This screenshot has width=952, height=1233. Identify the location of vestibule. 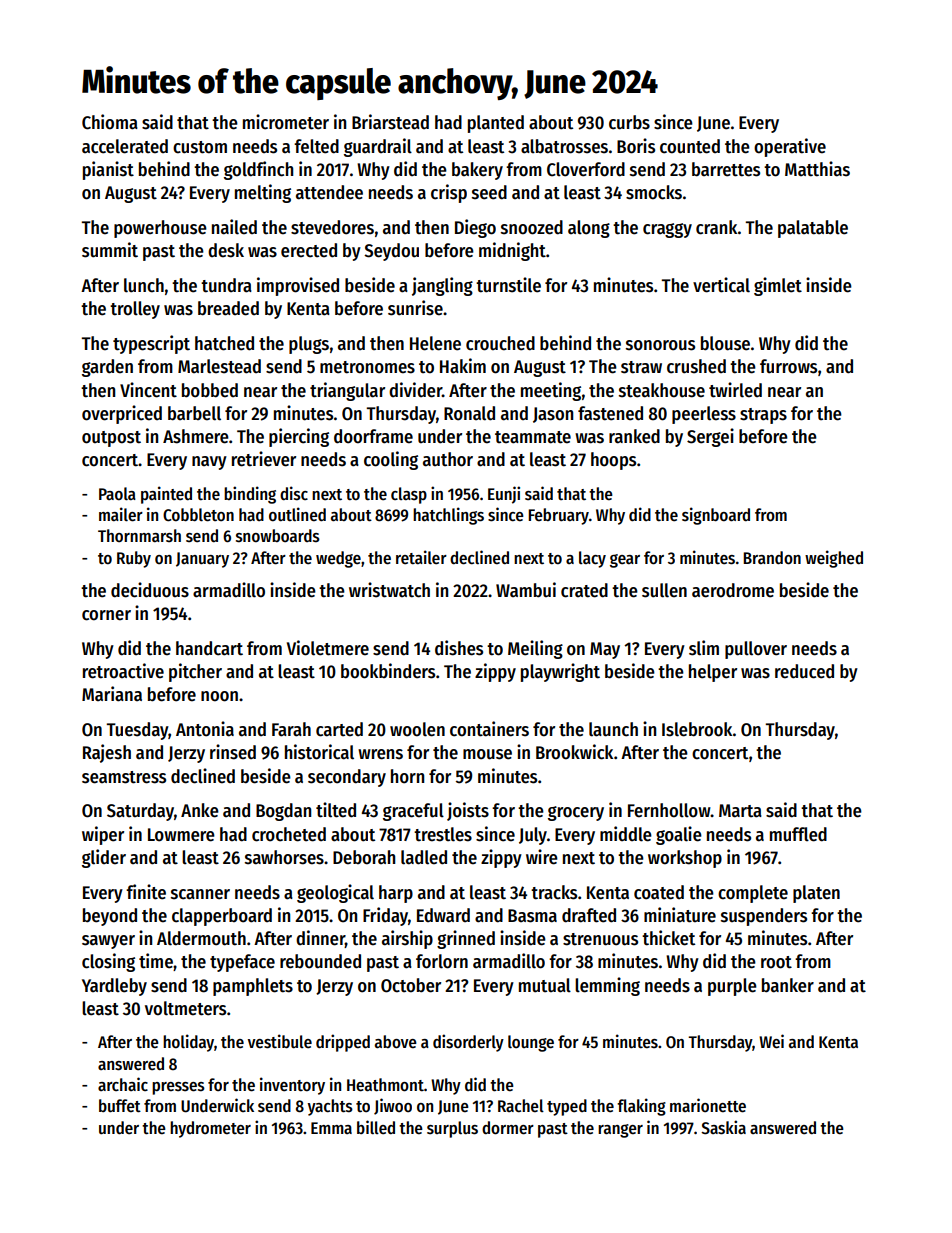
(280, 1041).
